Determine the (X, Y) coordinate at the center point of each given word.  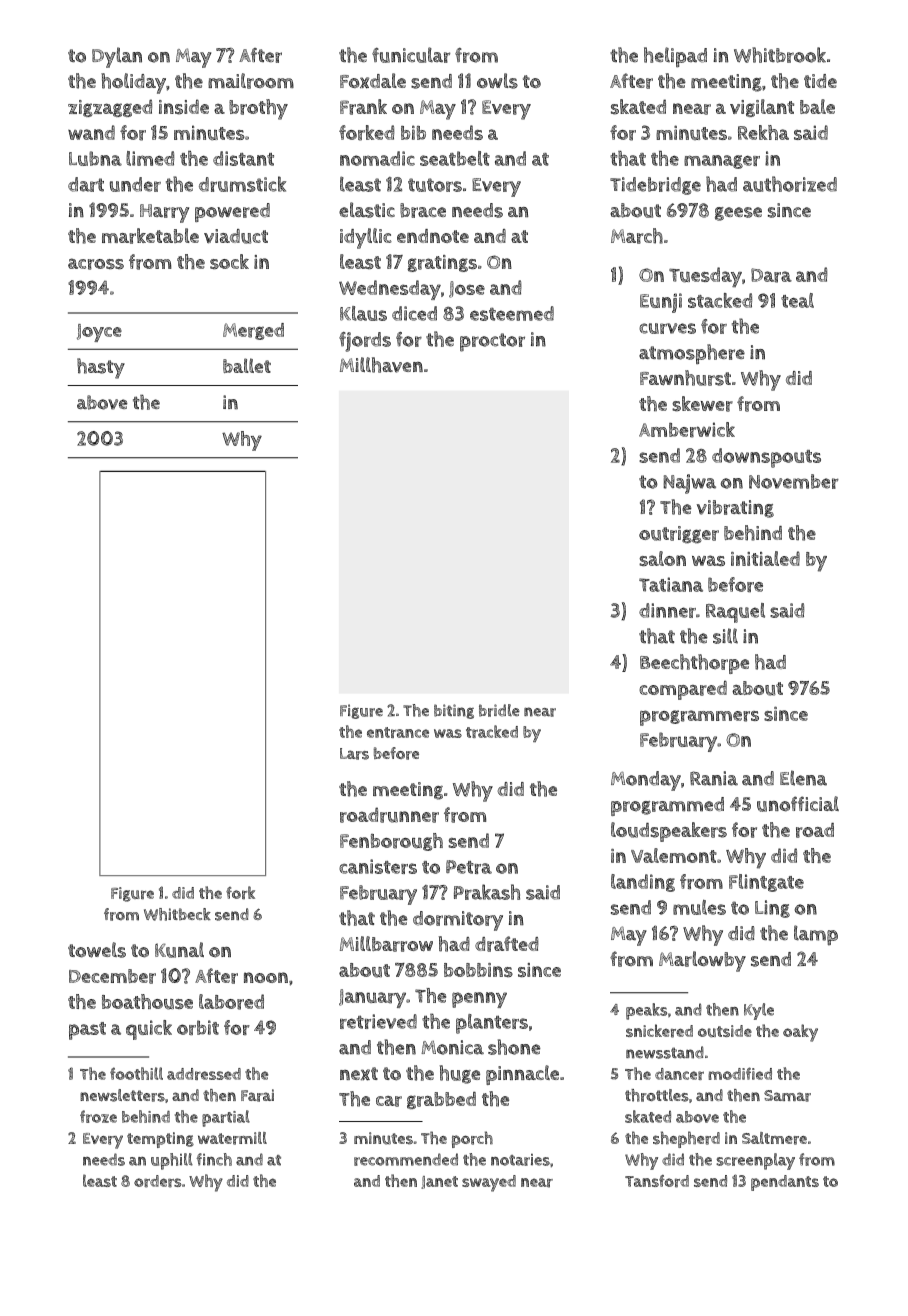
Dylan (117, 57)
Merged (253, 331)
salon (662, 558)
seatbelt (455, 158)
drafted (507, 944)
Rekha (763, 132)
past (87, 1031)
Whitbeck (177, 914)
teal (797, 300)
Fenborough (391, 842)
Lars (354, 754)
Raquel (735, 613)
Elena (803, 778)
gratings (442, 263)
